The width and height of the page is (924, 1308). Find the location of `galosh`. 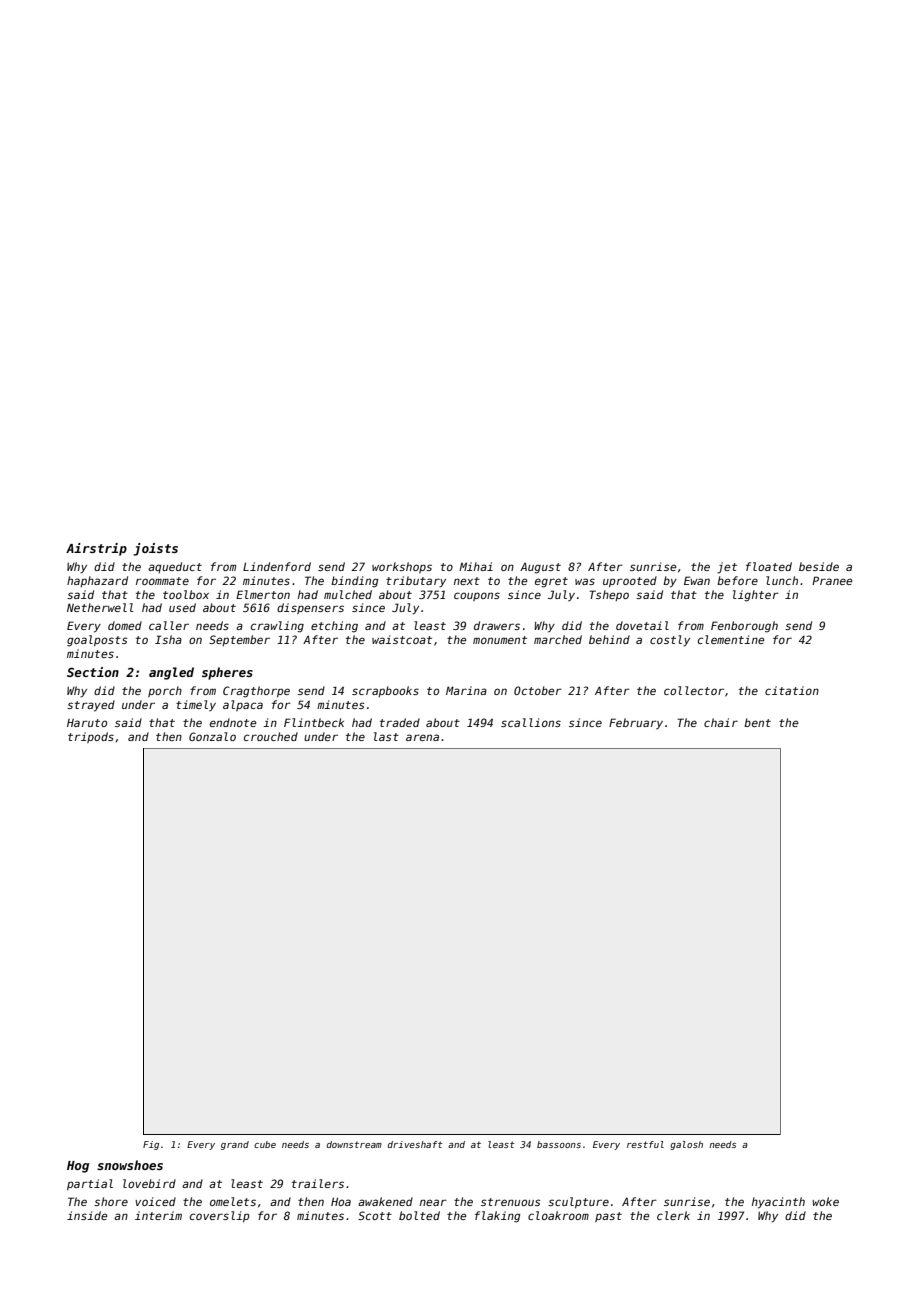

galosh is located at coordinates (686, 1145).
